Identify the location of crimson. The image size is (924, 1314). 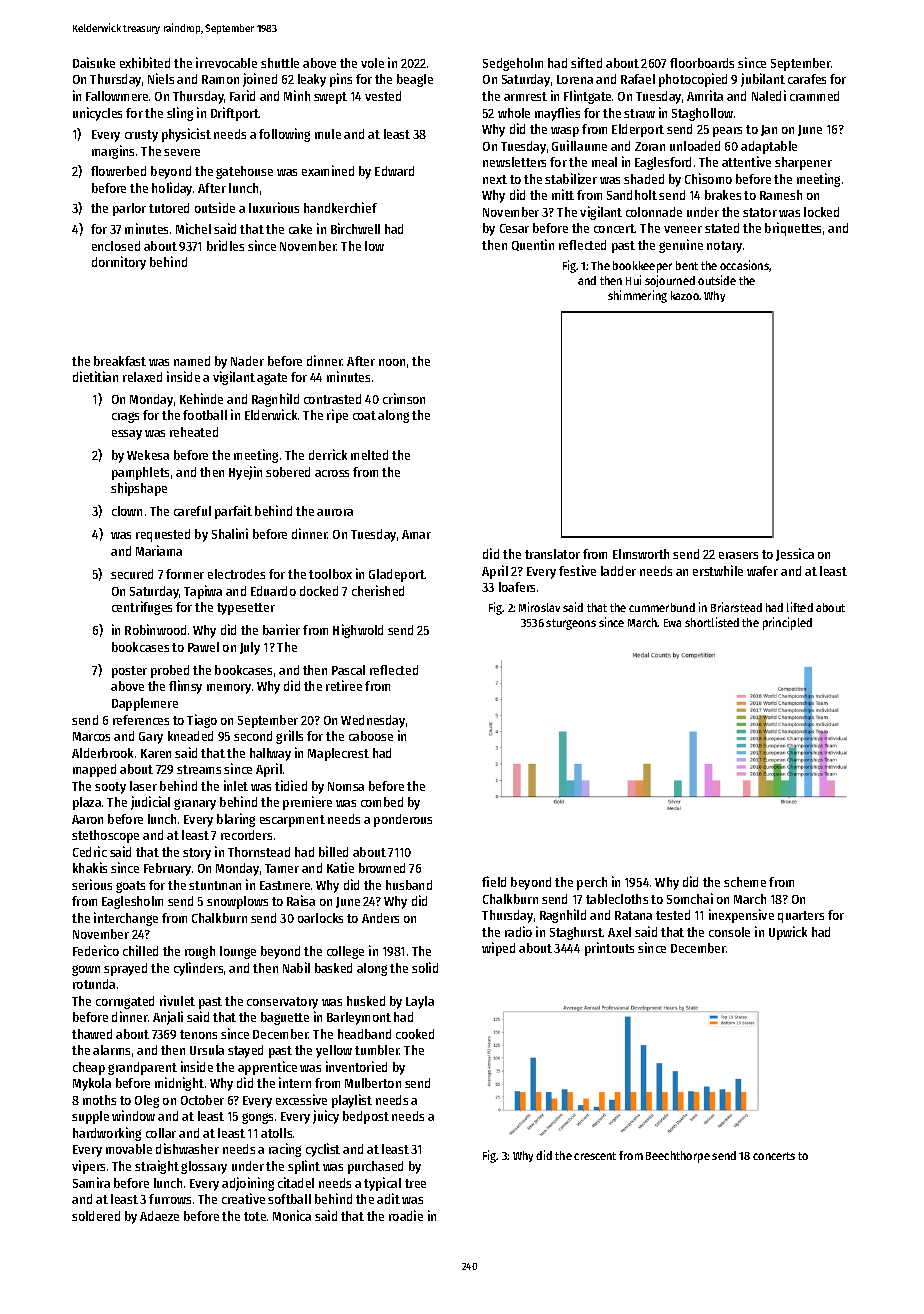
(404, 398).
